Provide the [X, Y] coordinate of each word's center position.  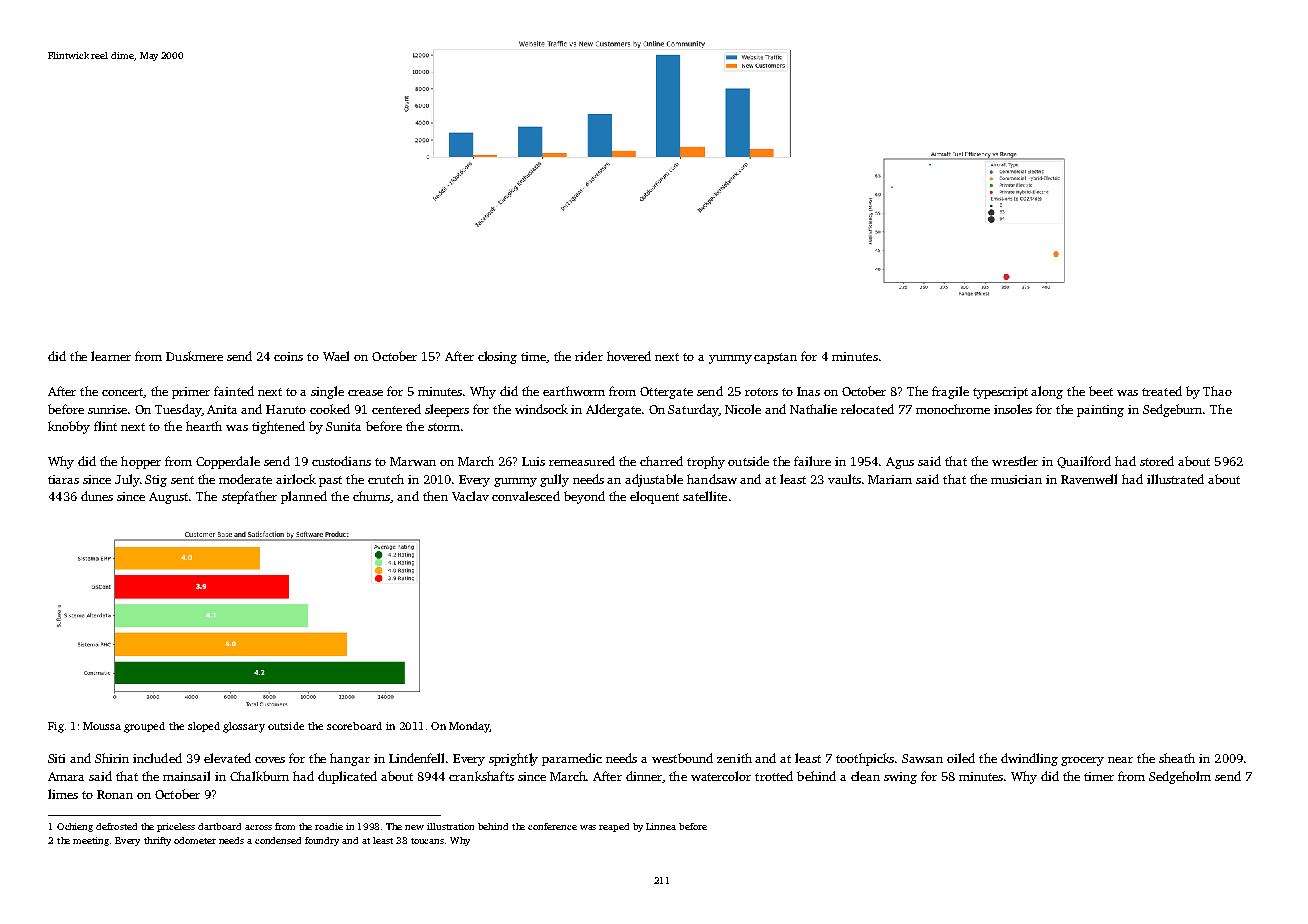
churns [372, 497]
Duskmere [194, 356]
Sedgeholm [1180, 777]
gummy [515, 482]
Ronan [115, 794]
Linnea [661, 826]
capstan [775, 358]
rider [589, 356]
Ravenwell [1089, 479]
